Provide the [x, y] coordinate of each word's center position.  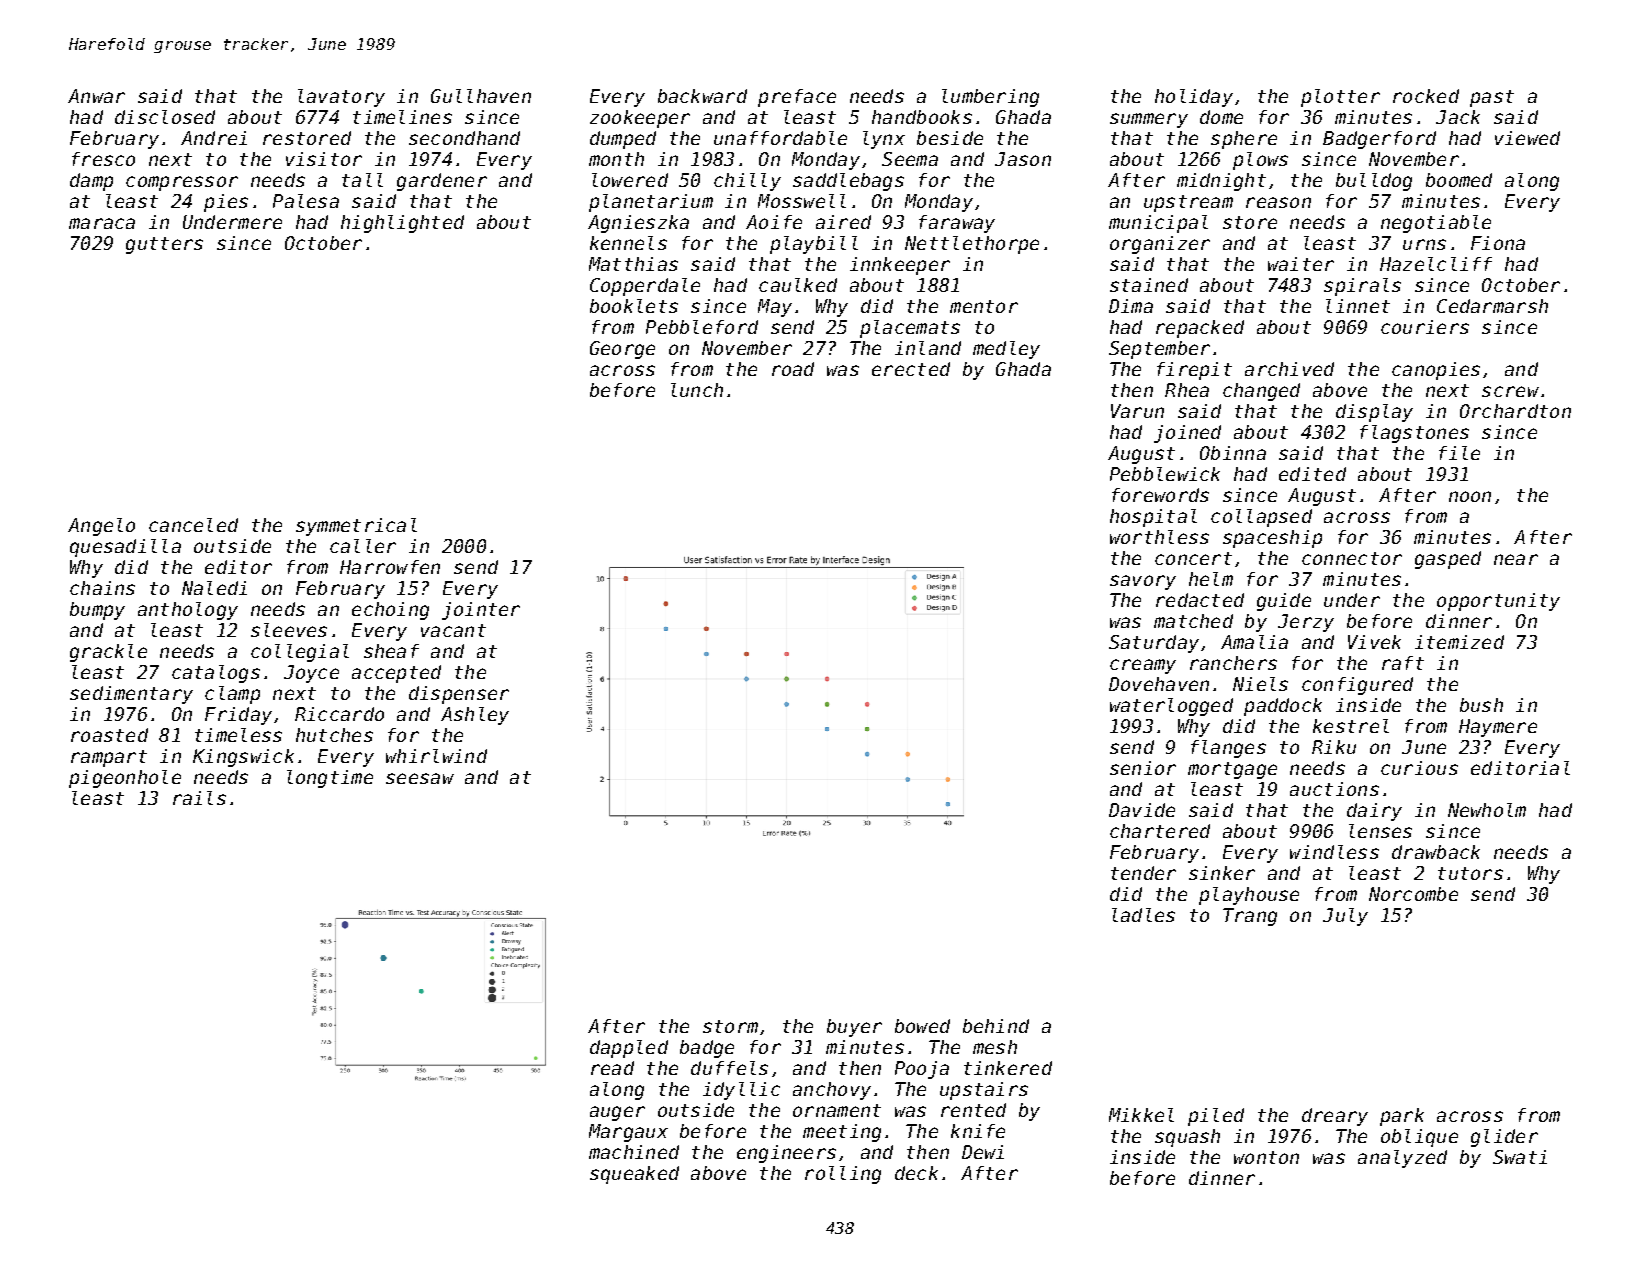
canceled [193, 525]
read [612, 1068]
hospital [1153, 518]
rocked [1426, 96]
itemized [1459, 642]
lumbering [990, 98]
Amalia [1254, 642]
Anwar [96, 96]
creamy [1143, 666]
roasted [109, 735]
